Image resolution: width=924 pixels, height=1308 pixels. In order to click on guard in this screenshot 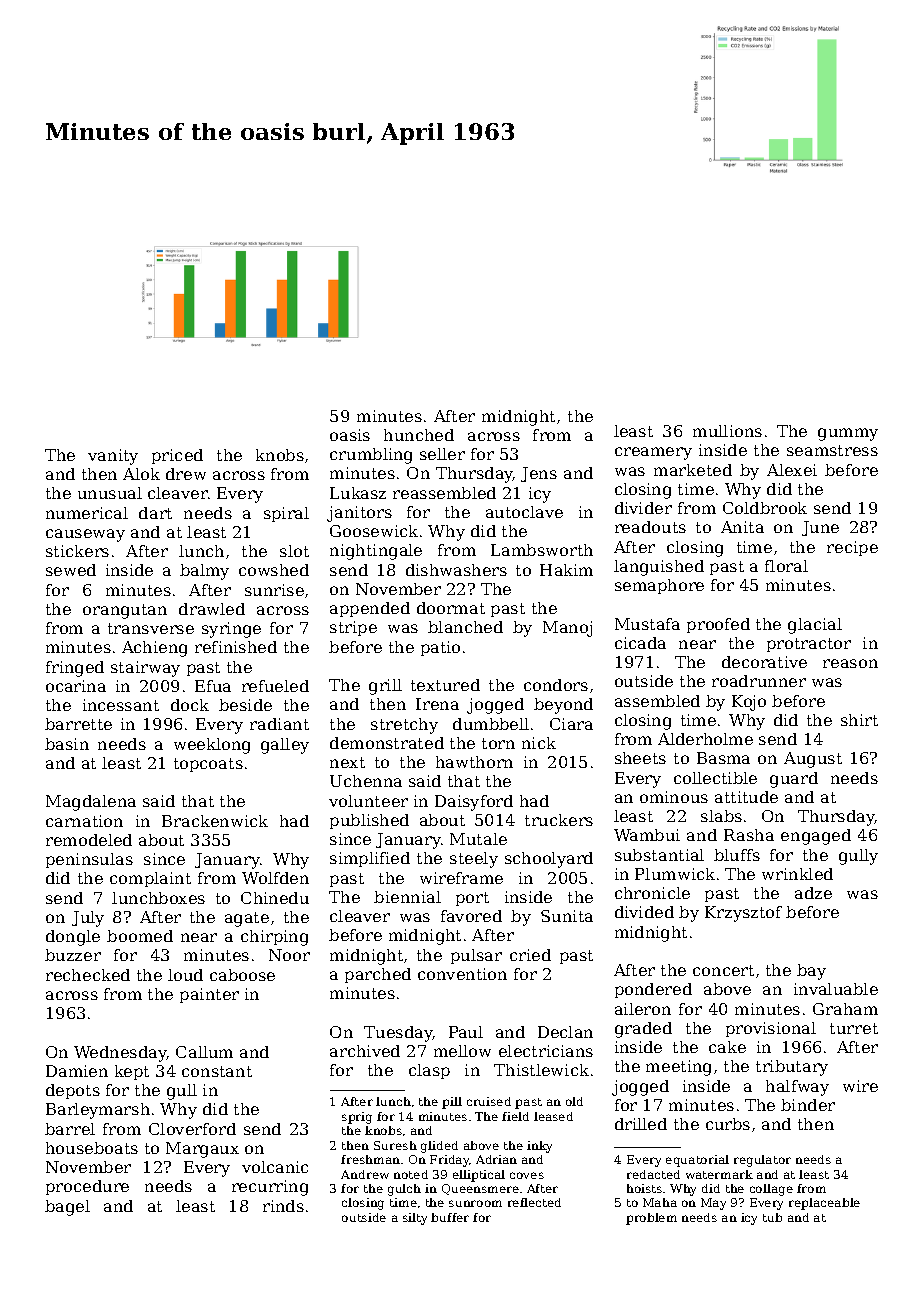, I will do `click(794, 780)`.
